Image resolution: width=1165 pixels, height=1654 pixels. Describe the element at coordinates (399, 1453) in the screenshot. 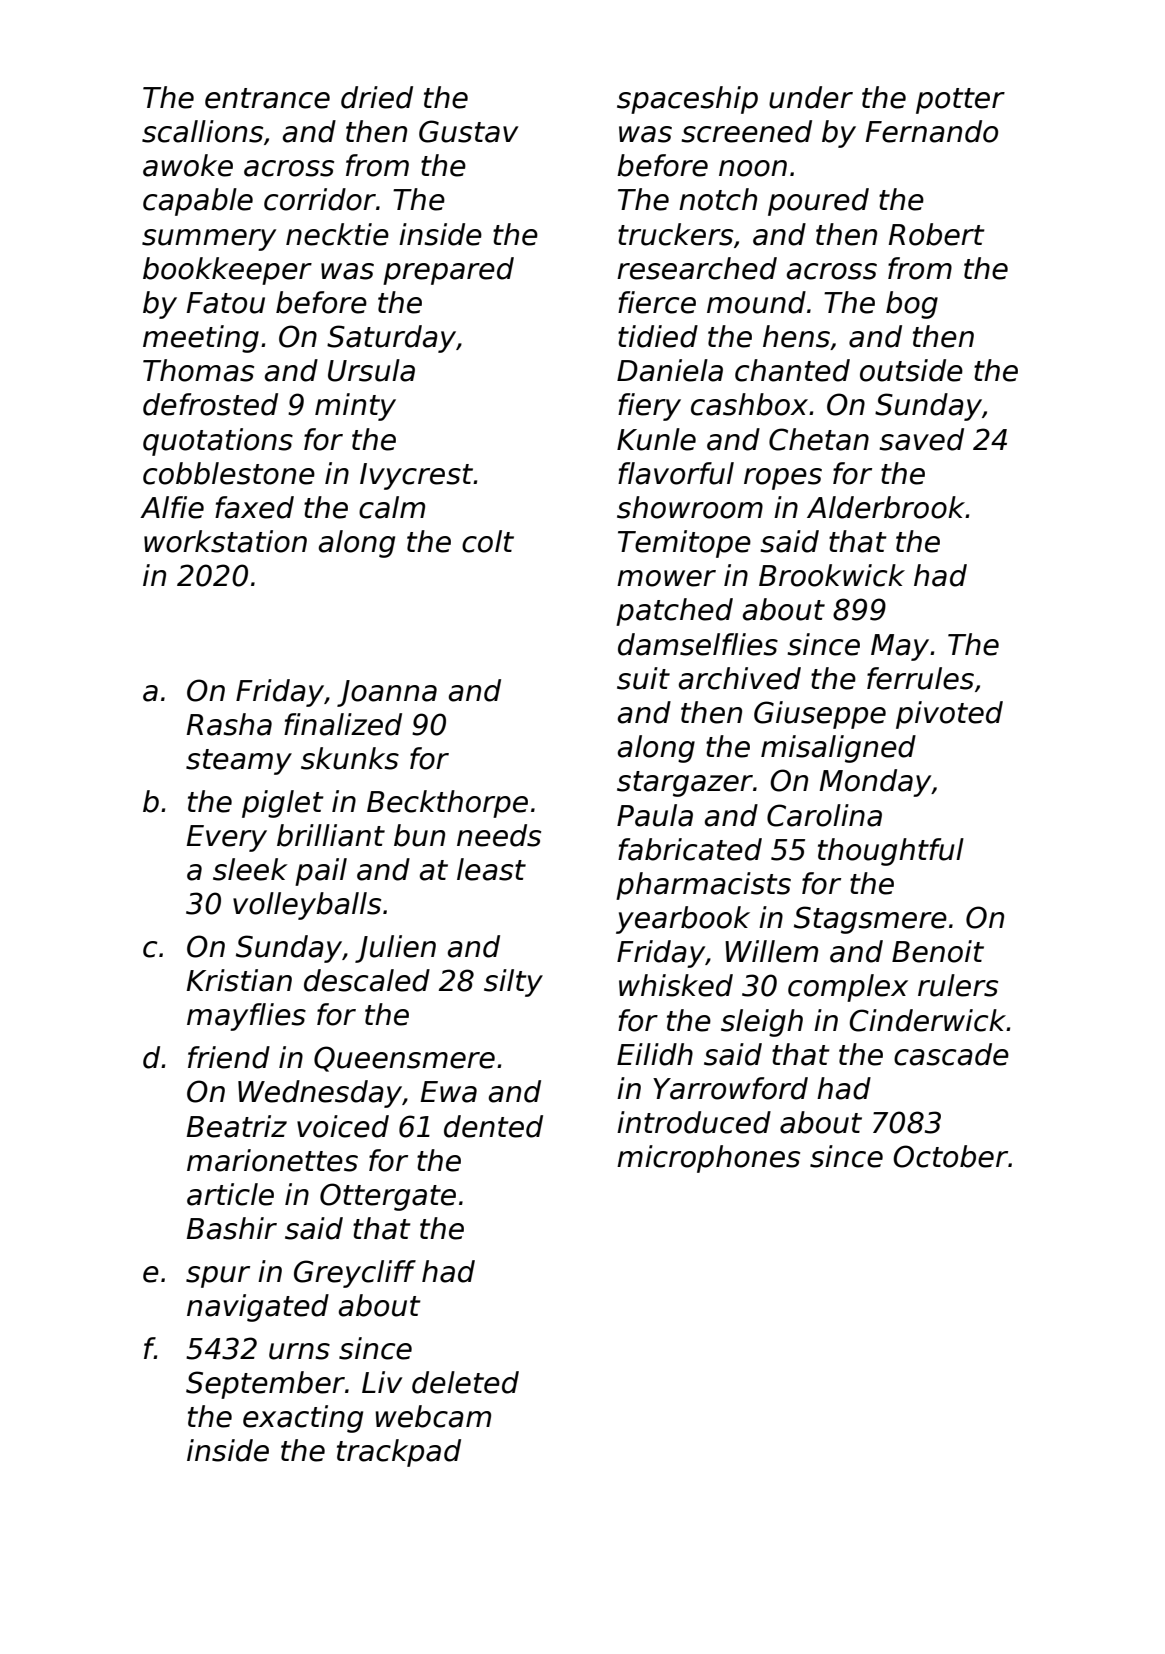

I see `trackpad` at that location.
